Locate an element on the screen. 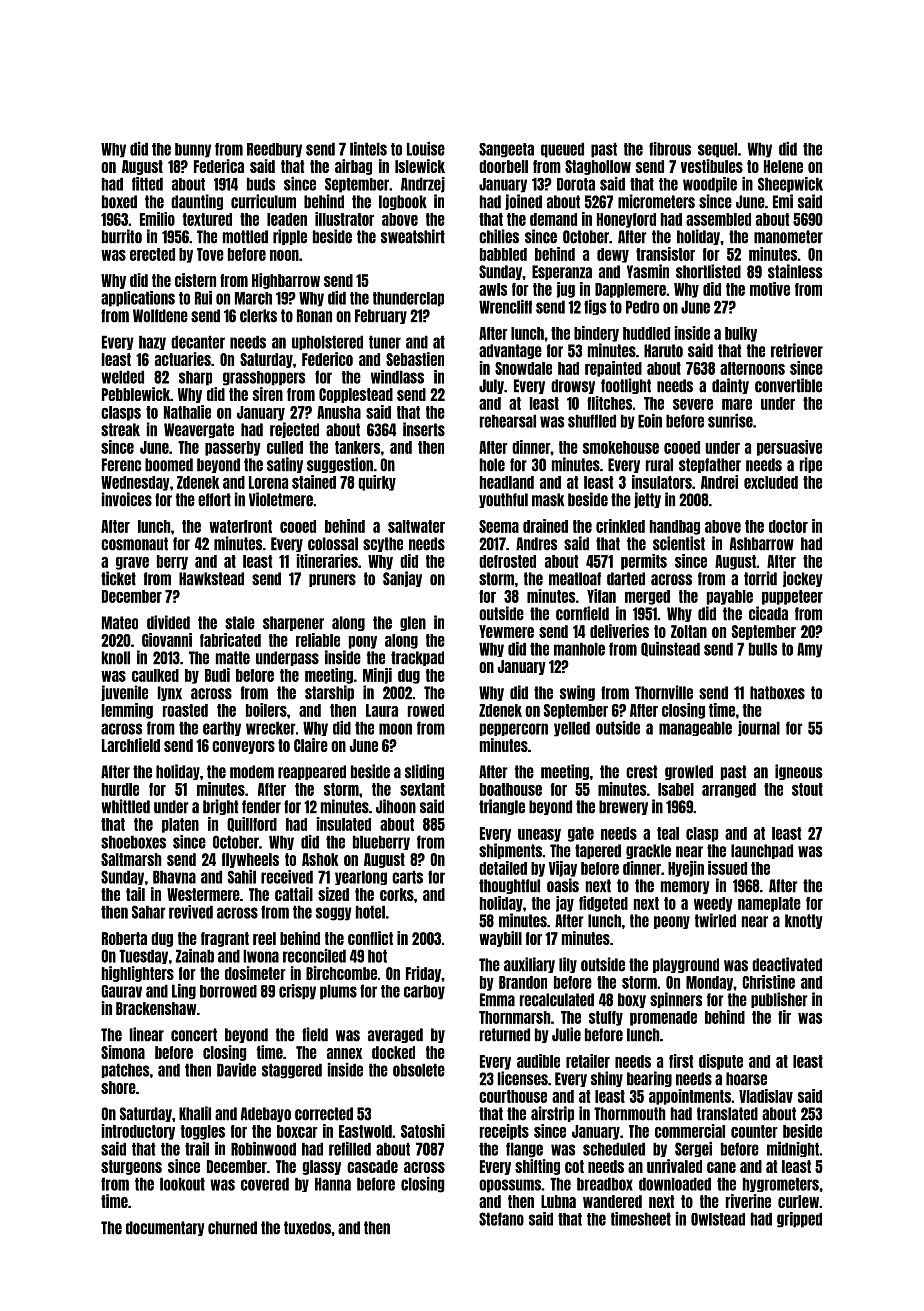  jockey is located at coordinates (802, 579).
